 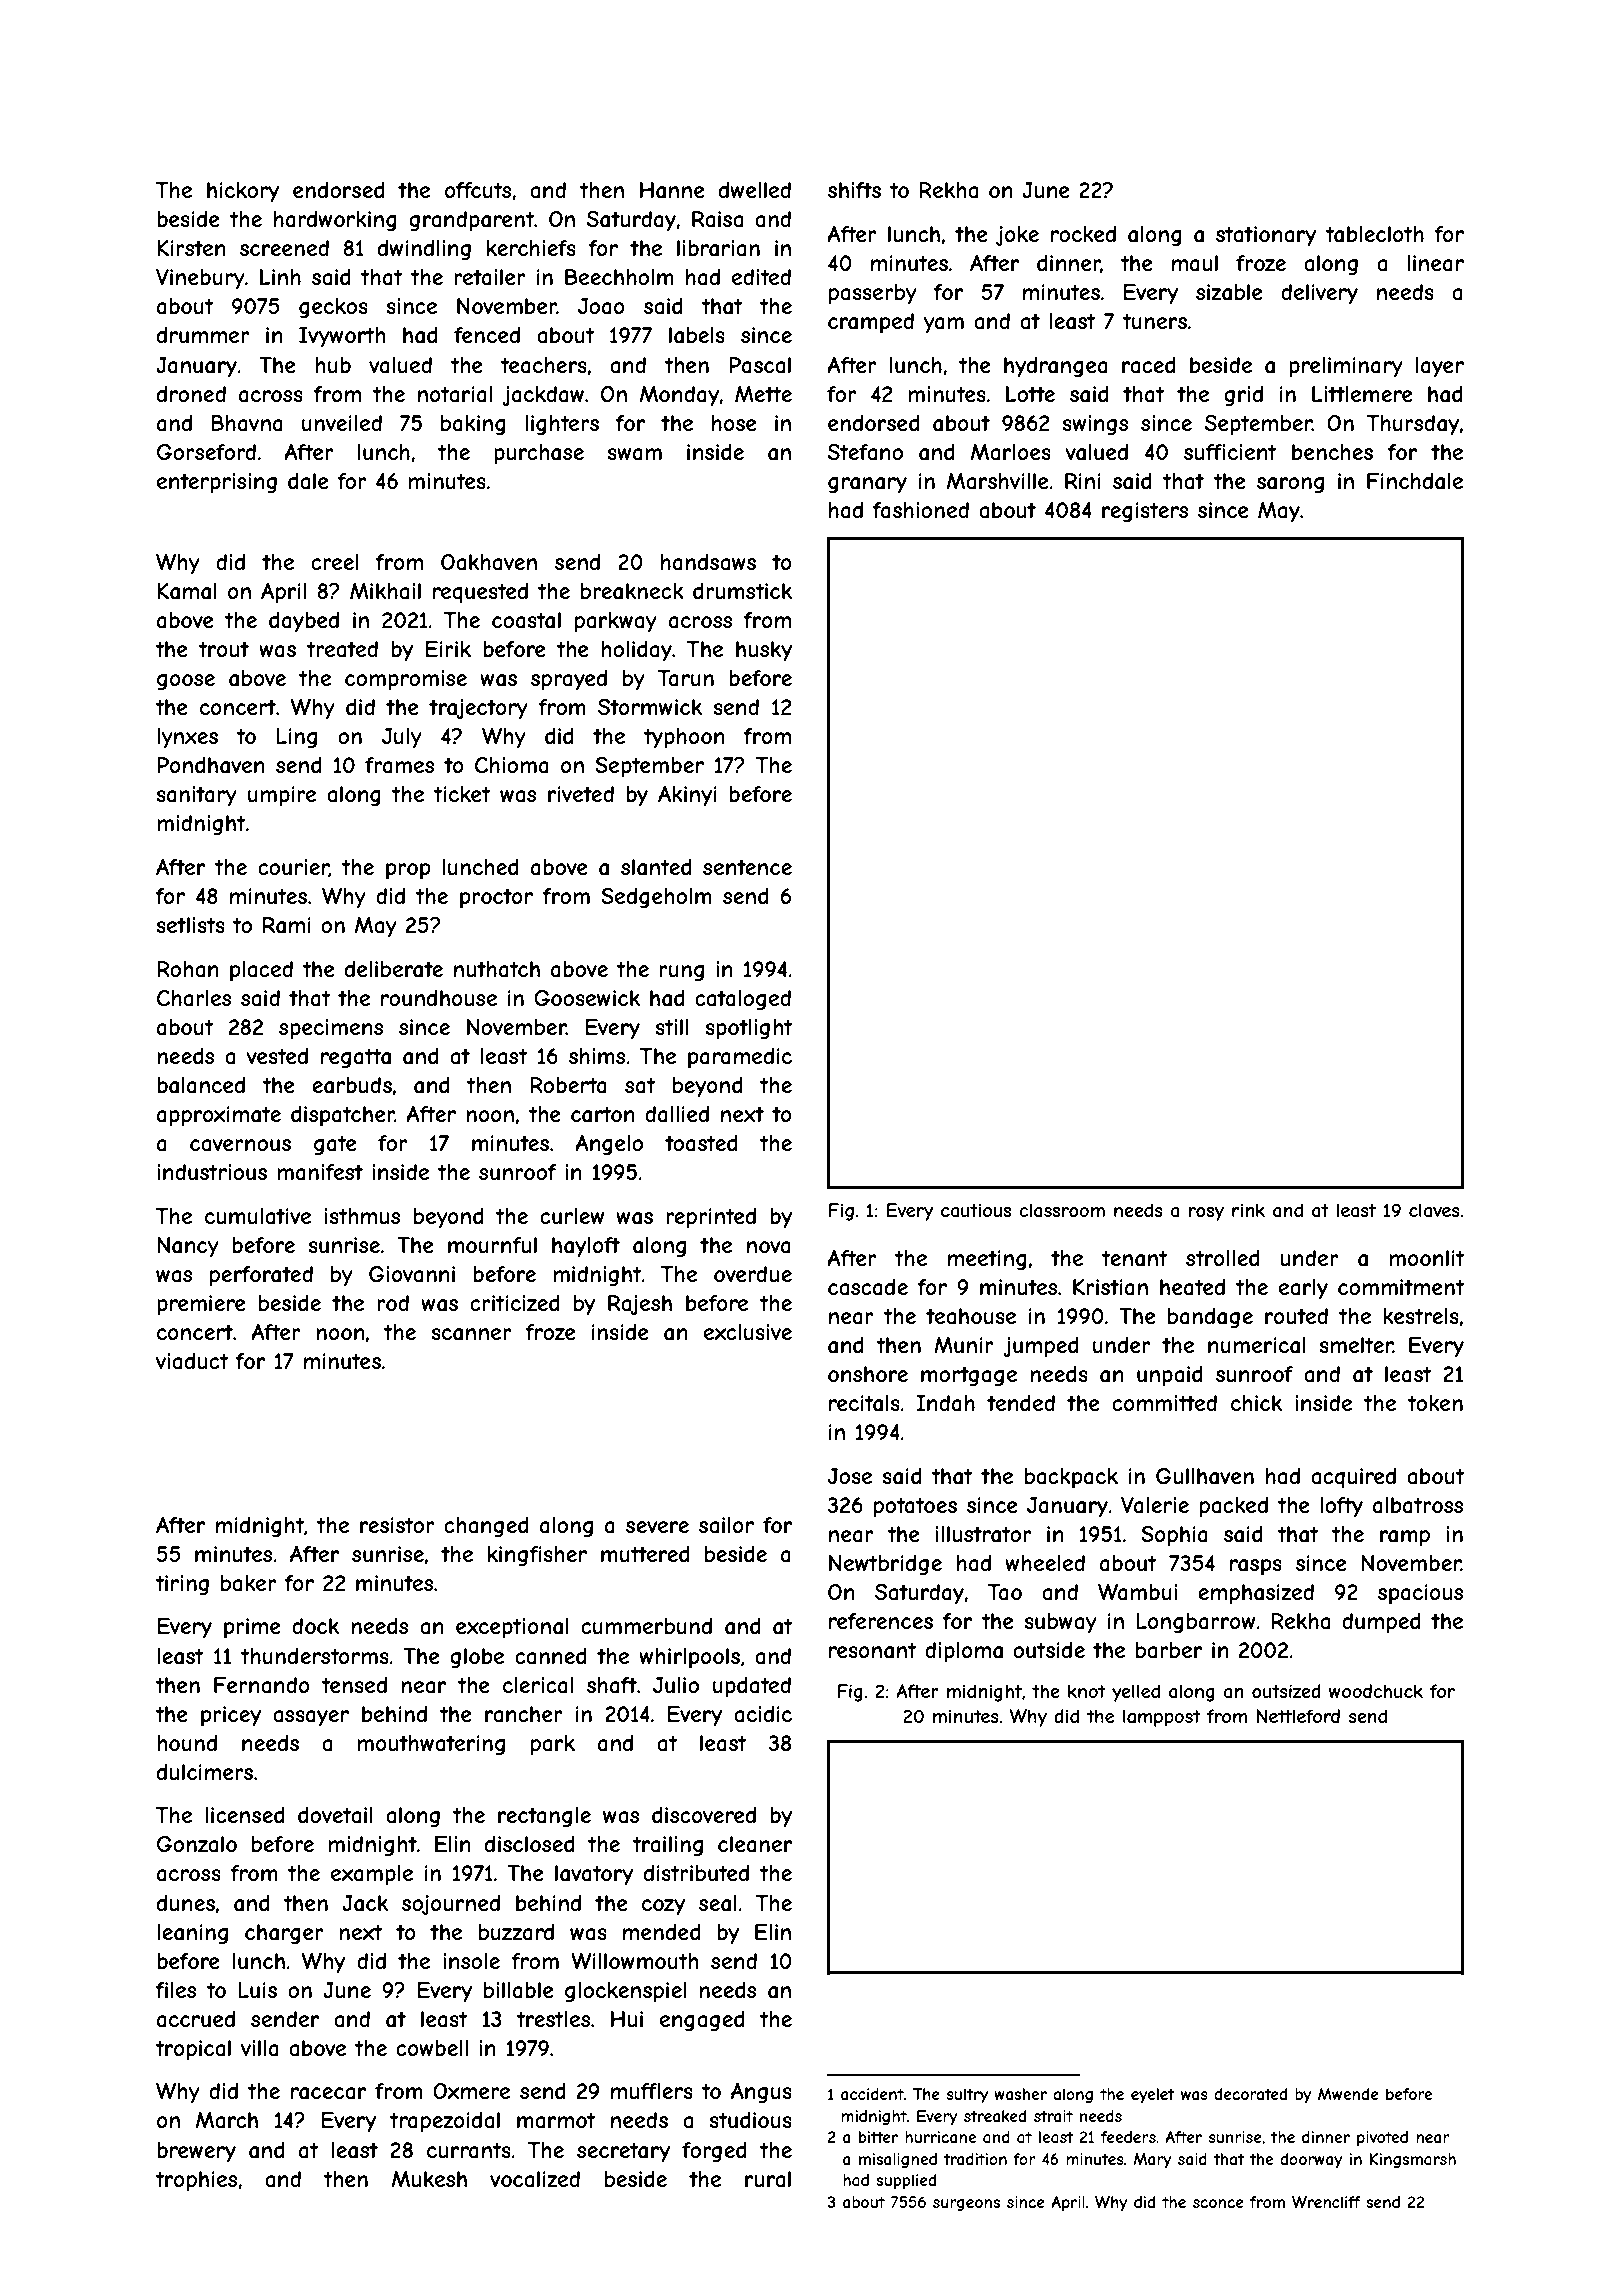 What do you see at coordinates (249, 1583) in the image?
I see `baker` at bounding box center [249, 1583].
